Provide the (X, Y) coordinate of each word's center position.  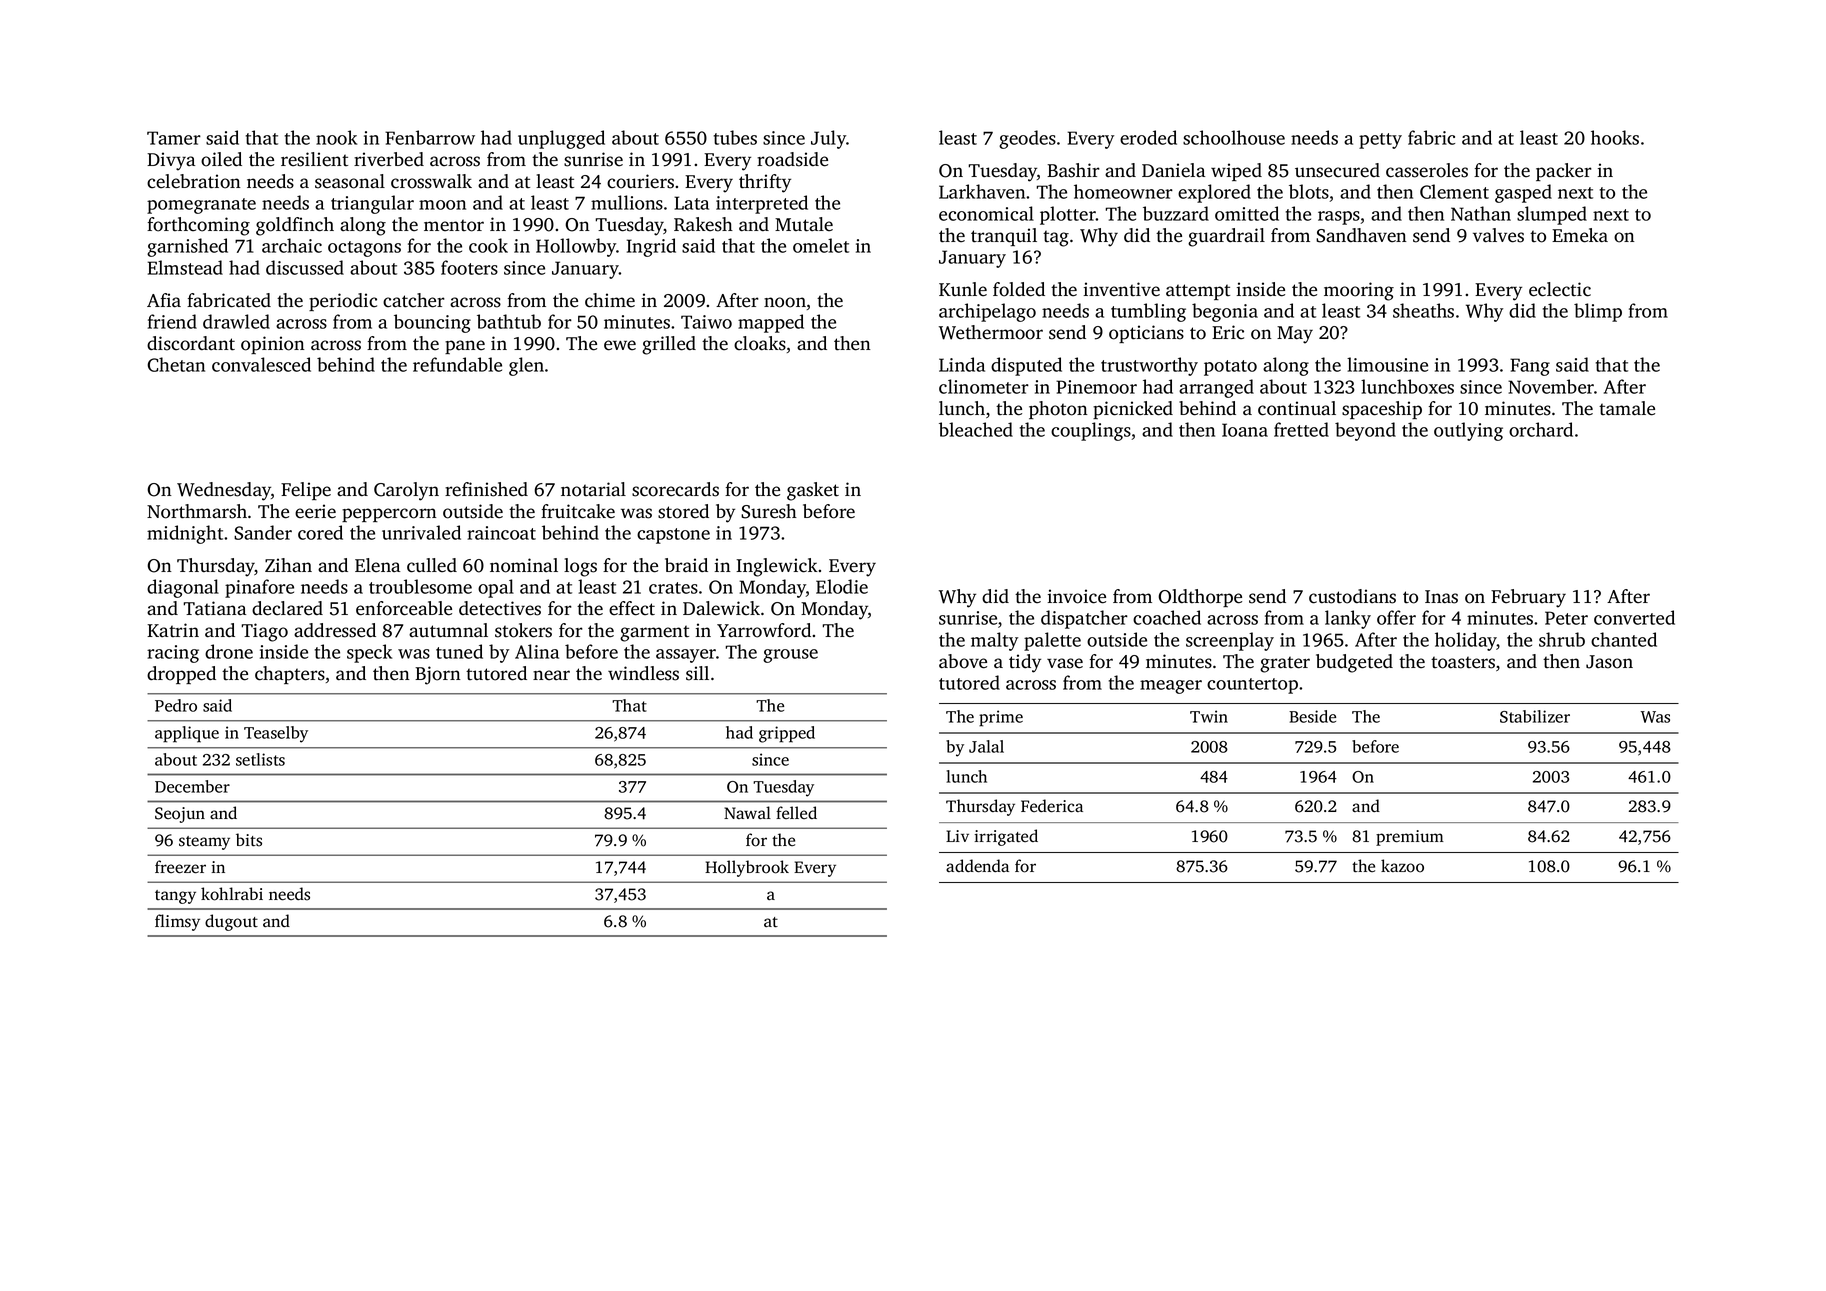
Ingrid (651, 247)
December (192, 786)
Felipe (306, 491)
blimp (1598, 312)
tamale (1627, 408)
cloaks (760, 343)
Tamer (174, 138)
